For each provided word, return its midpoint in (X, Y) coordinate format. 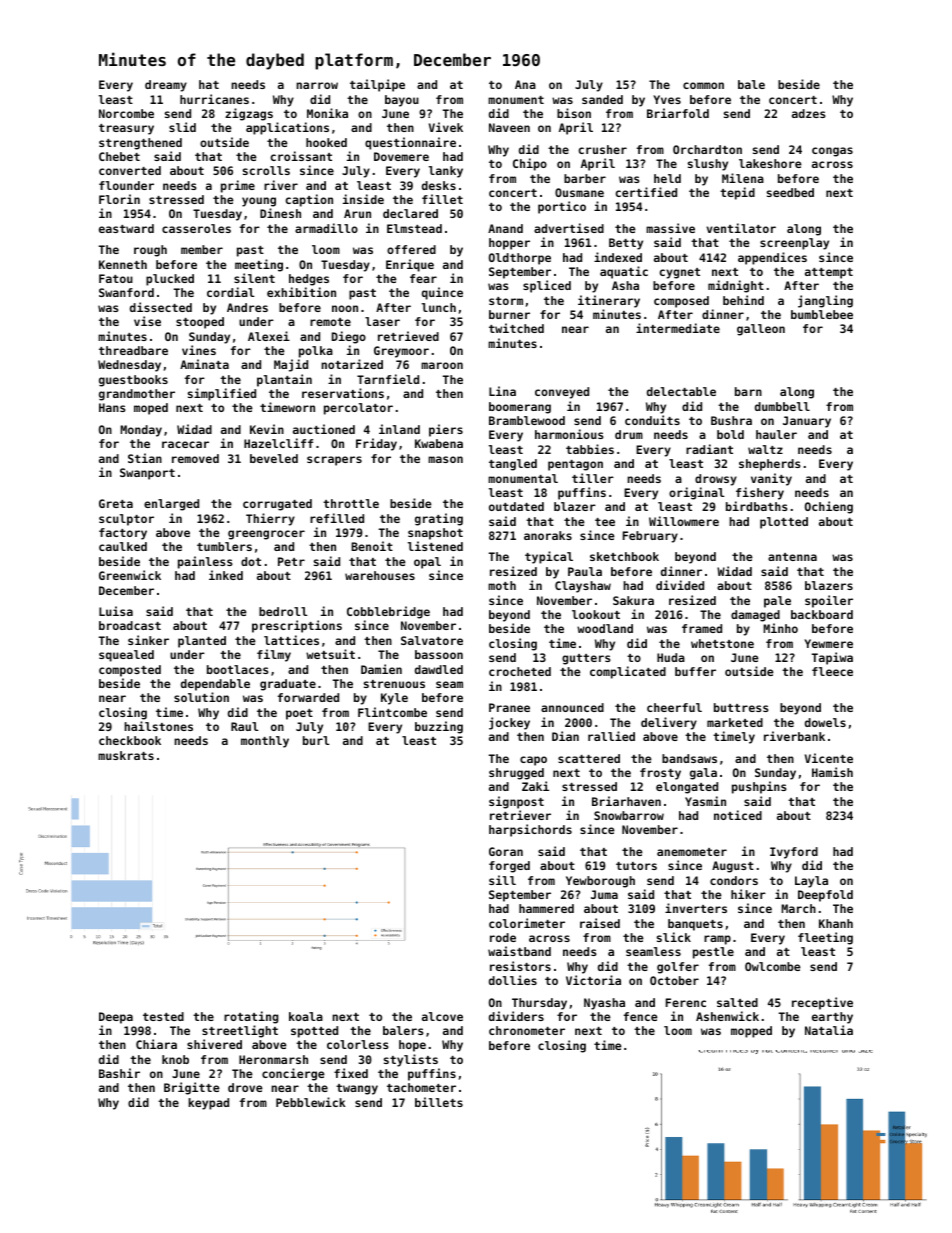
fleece (832, 671)
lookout (596, 614)
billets (439, 1102)
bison (574, 113)
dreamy (166, 86)
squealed (126, 656)
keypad (208, 1104)
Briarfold (678, 113)
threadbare (133, 350)
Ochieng (829, 507)
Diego (349, 337)
